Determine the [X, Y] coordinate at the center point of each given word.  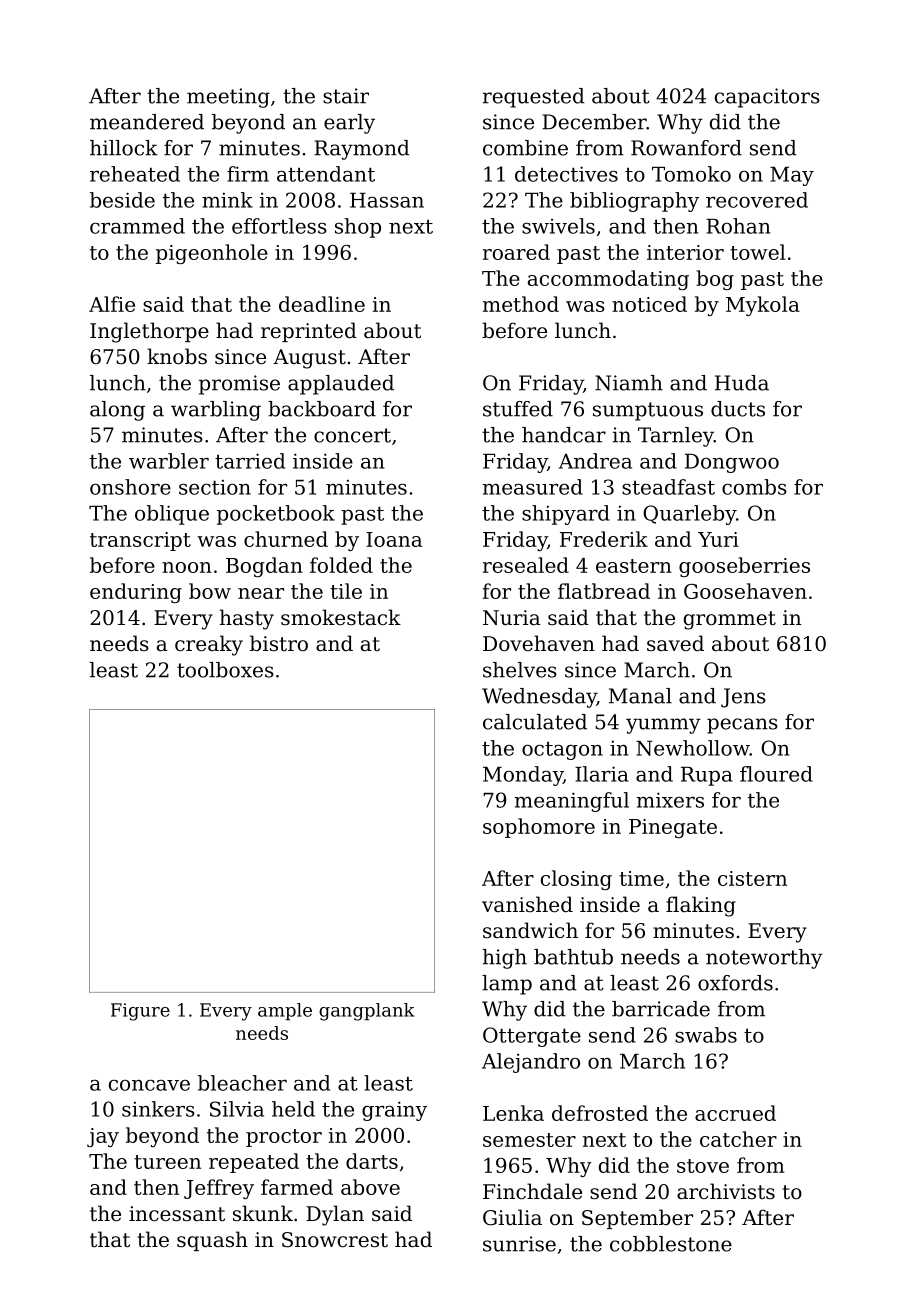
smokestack [341, 617]
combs [754, 487]
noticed [649, 304]
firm [248, 174]
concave [149, 1085]
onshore [130, 487]
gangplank [367, 1012]
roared [516, 252]
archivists [726, 1191]
